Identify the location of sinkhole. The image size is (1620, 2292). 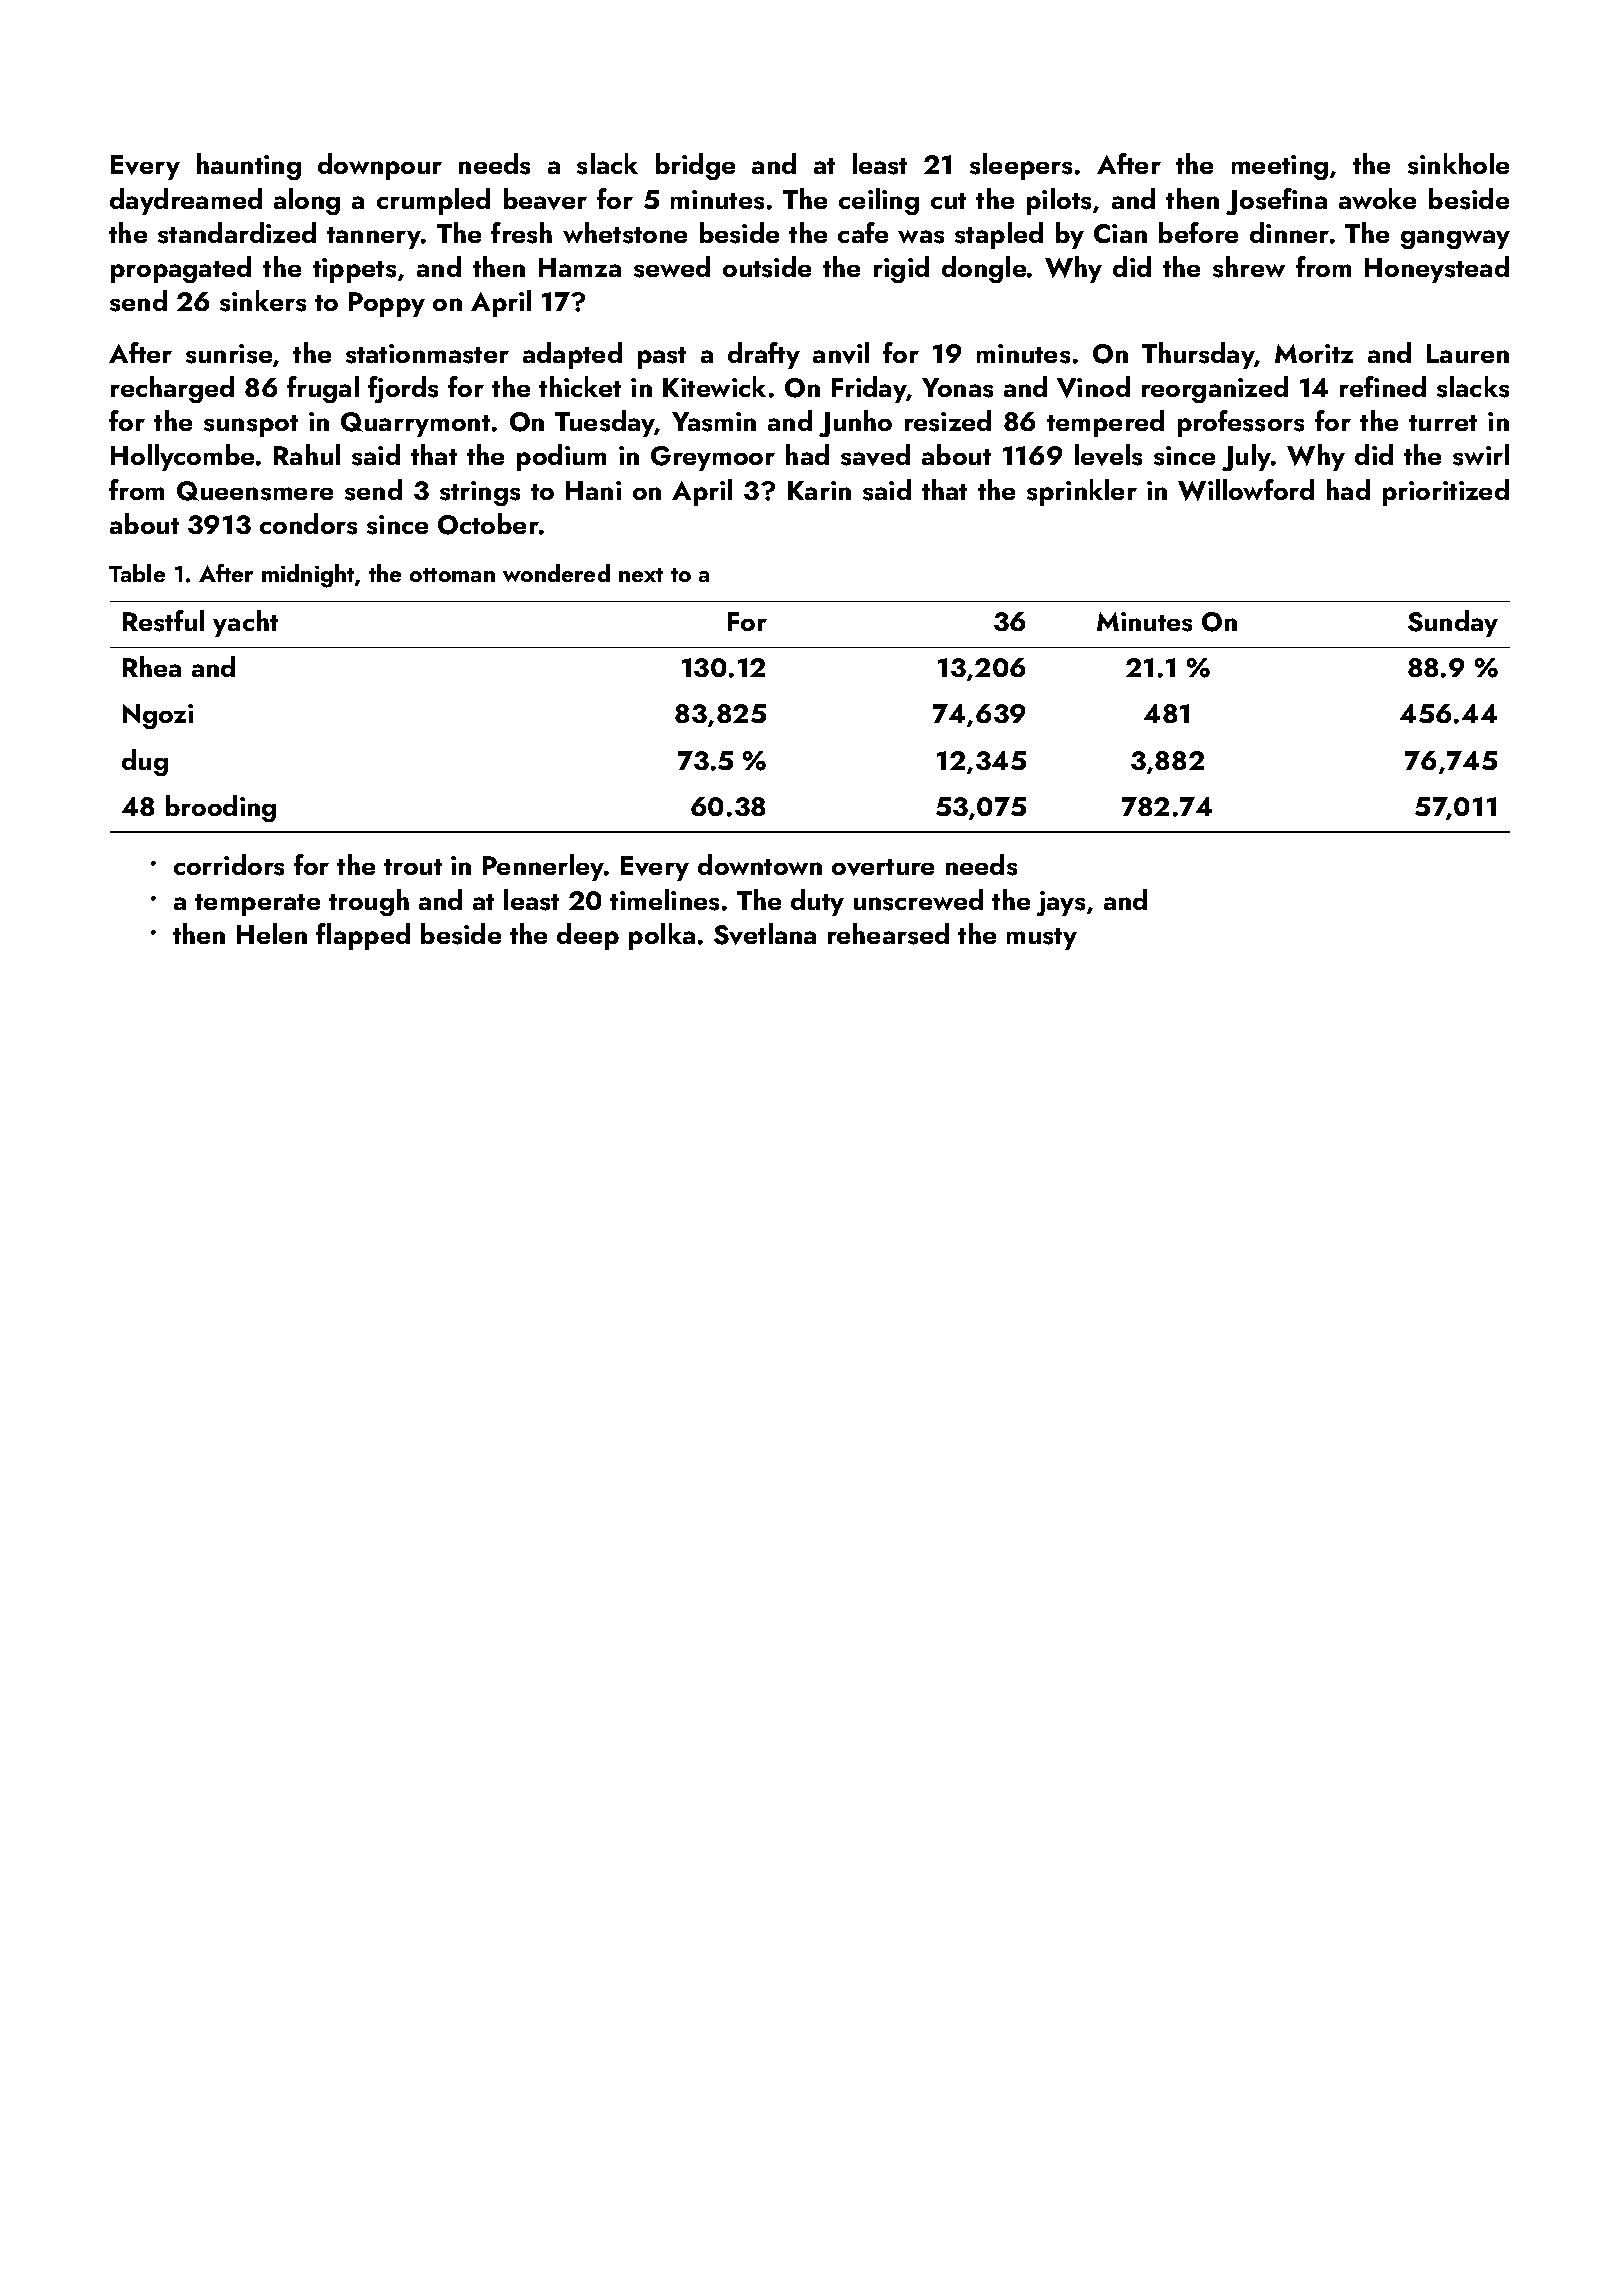
(1458, 164).
